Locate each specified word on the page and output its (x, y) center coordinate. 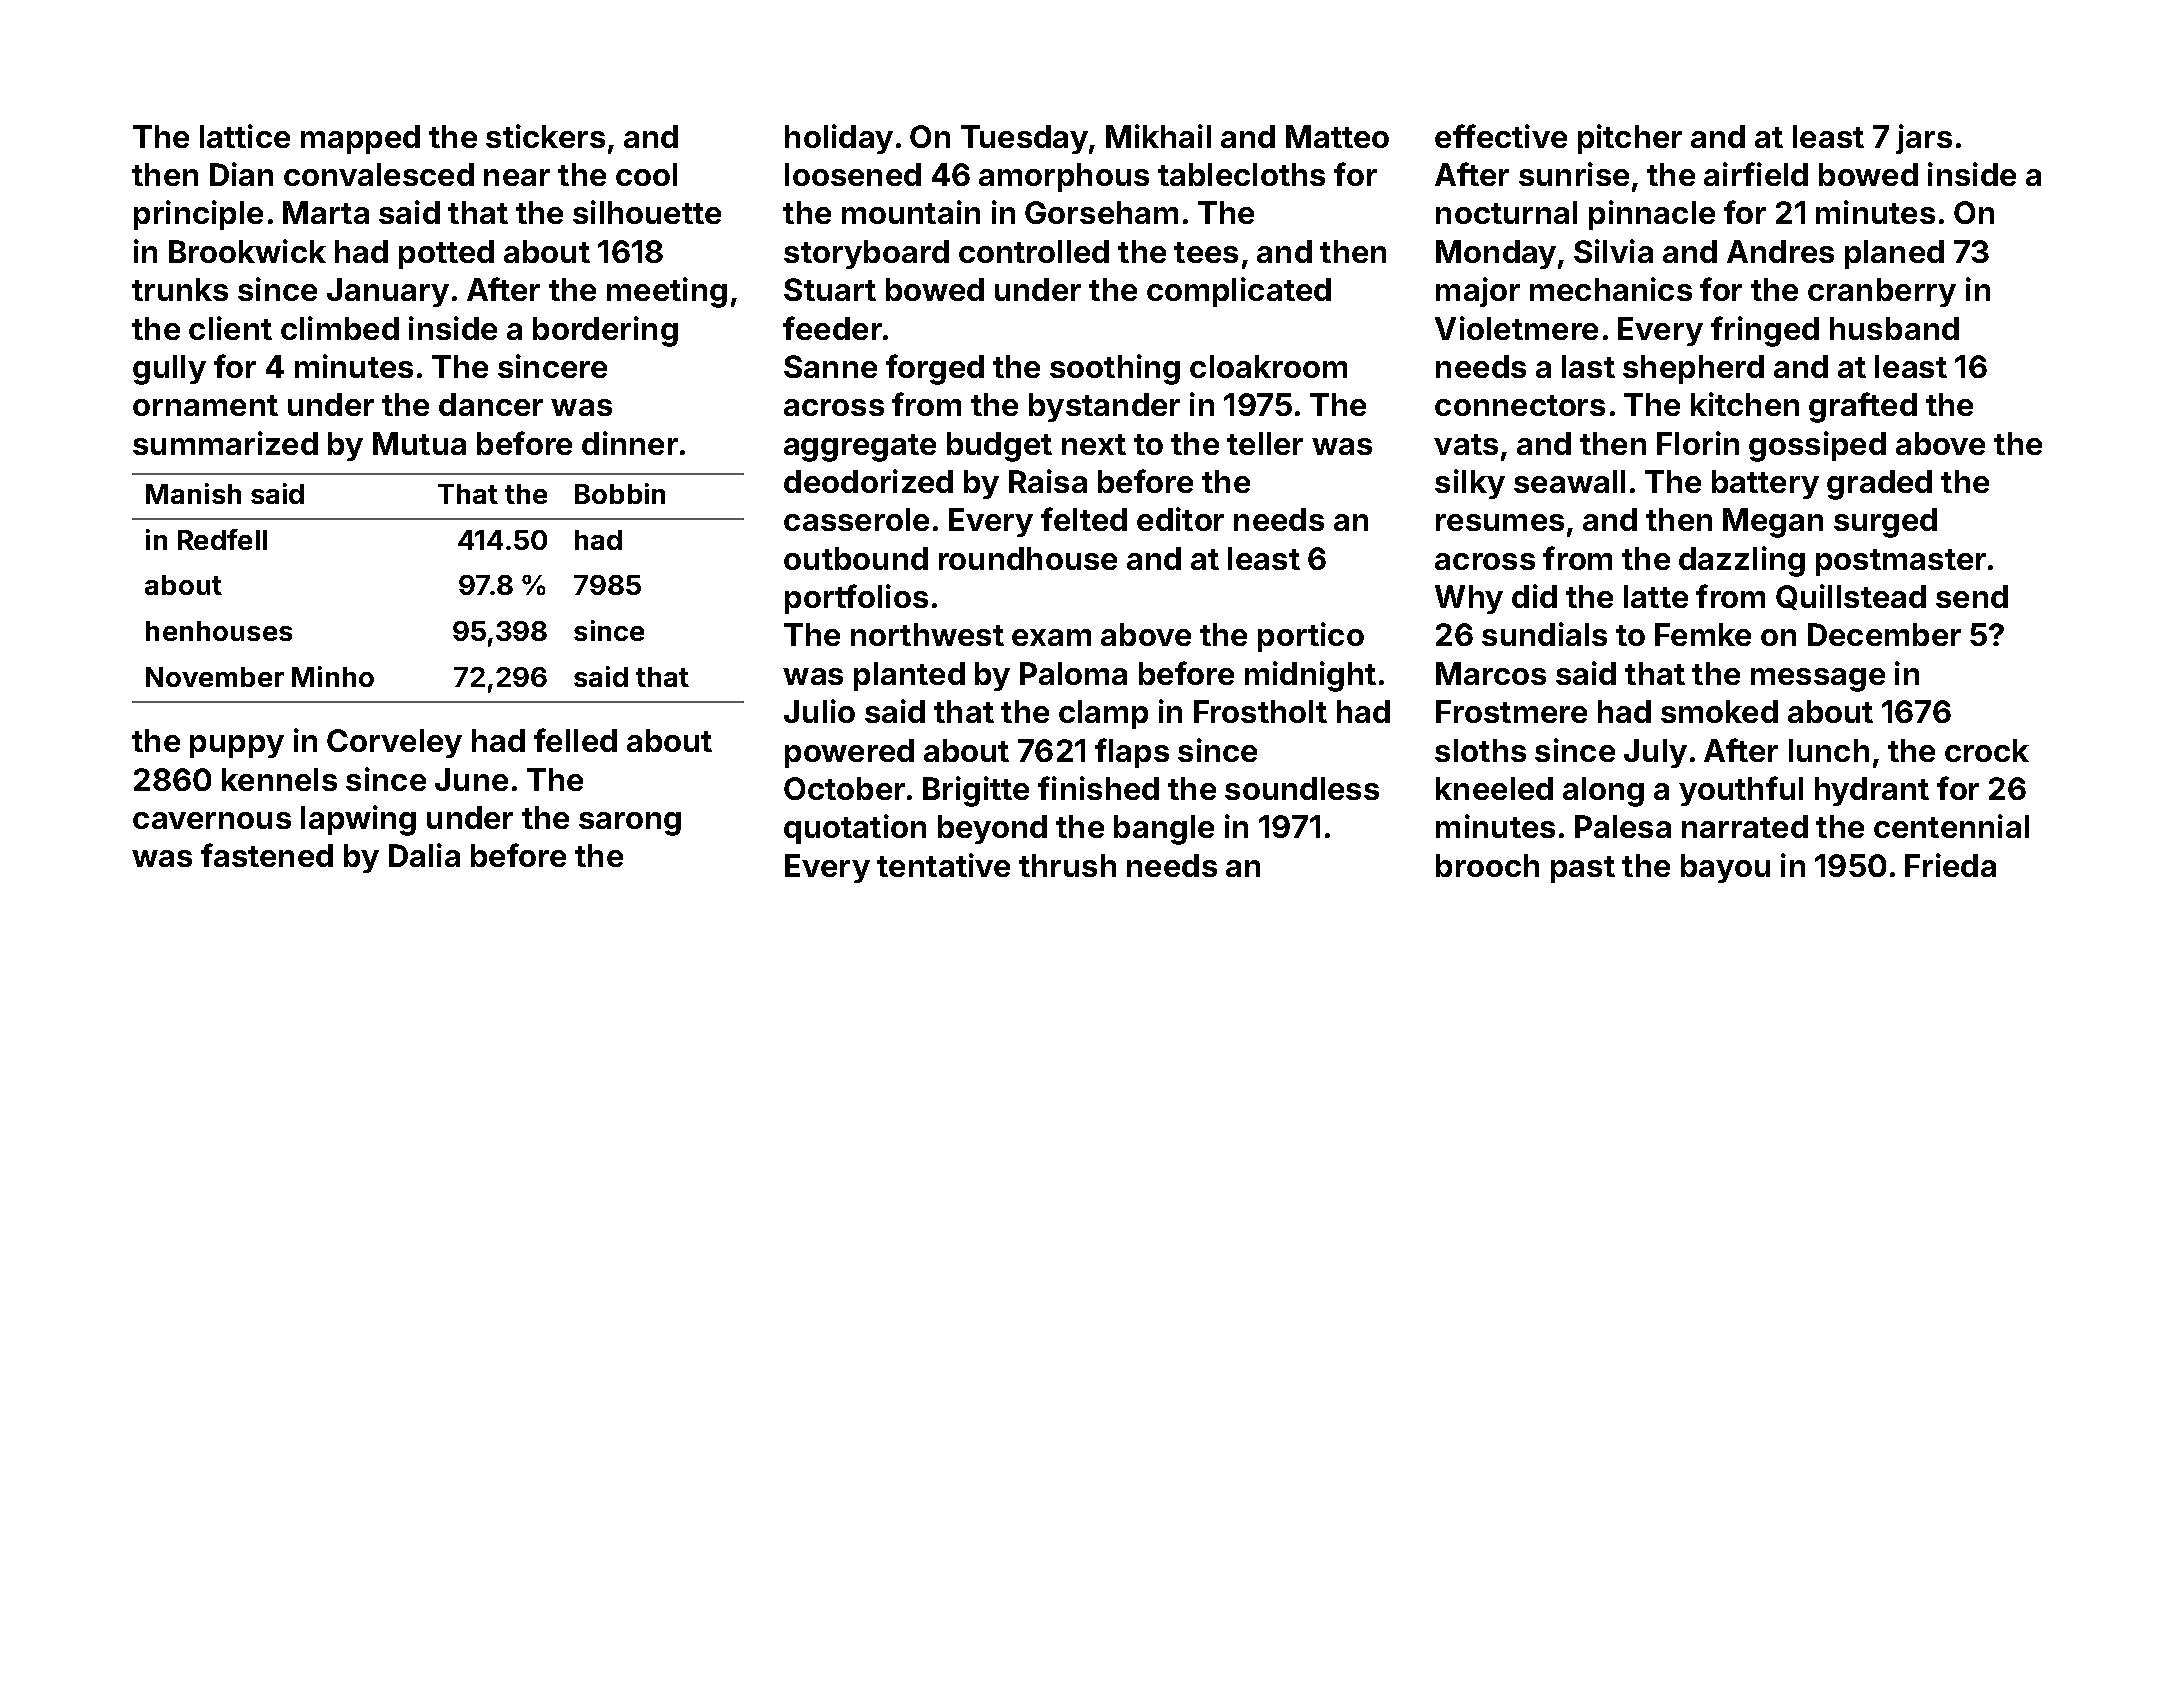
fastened (267, 855)
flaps (1132, 753)
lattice (245, 136)
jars (1924, 139)
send (1972, 596)
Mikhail (1158, 136)
